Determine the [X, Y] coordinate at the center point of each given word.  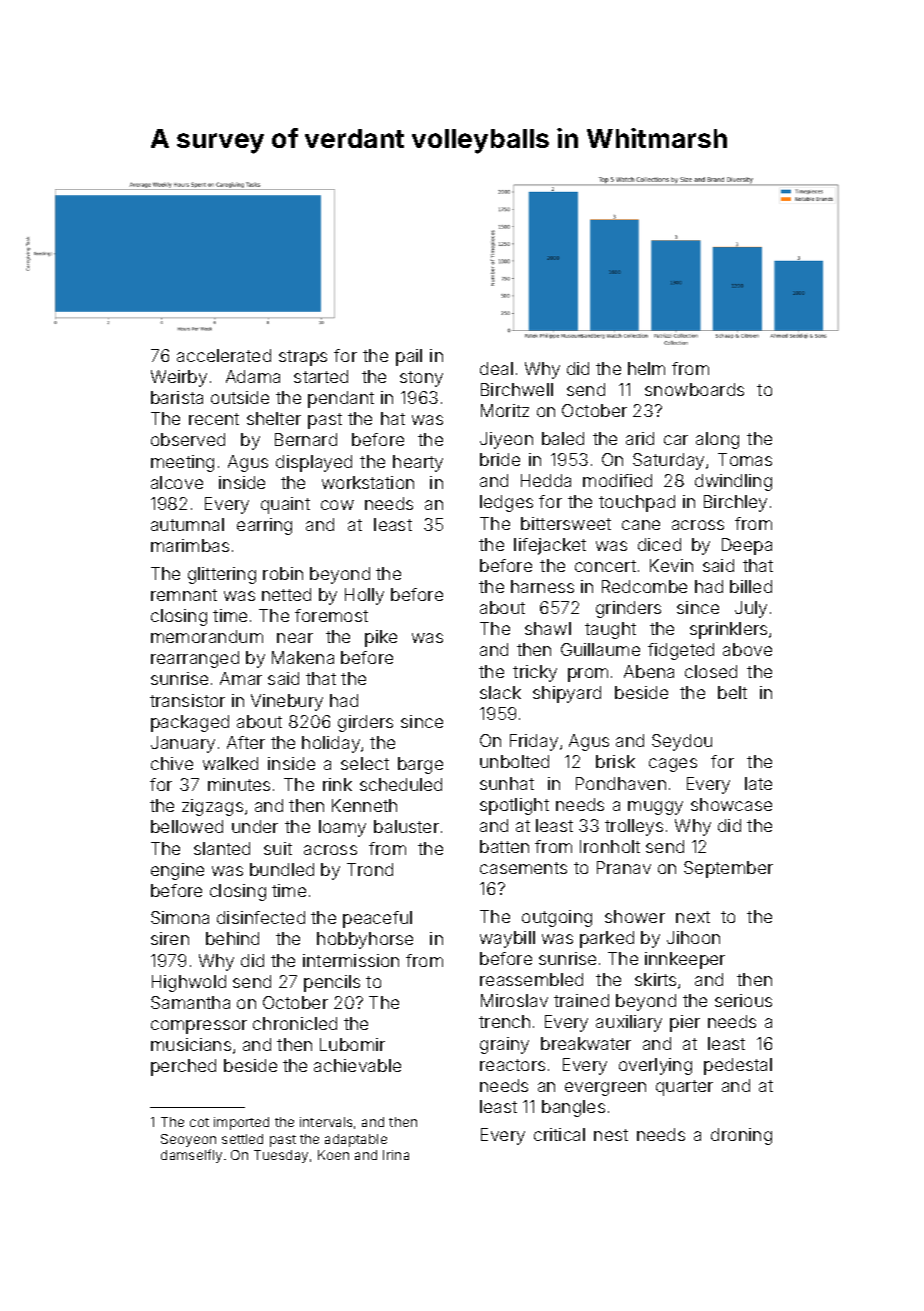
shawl [548, 628]
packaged [190, 723]
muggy [655, 808]
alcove [177, 482]
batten [504, 846]
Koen [333, 1155]
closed [711, 671]
